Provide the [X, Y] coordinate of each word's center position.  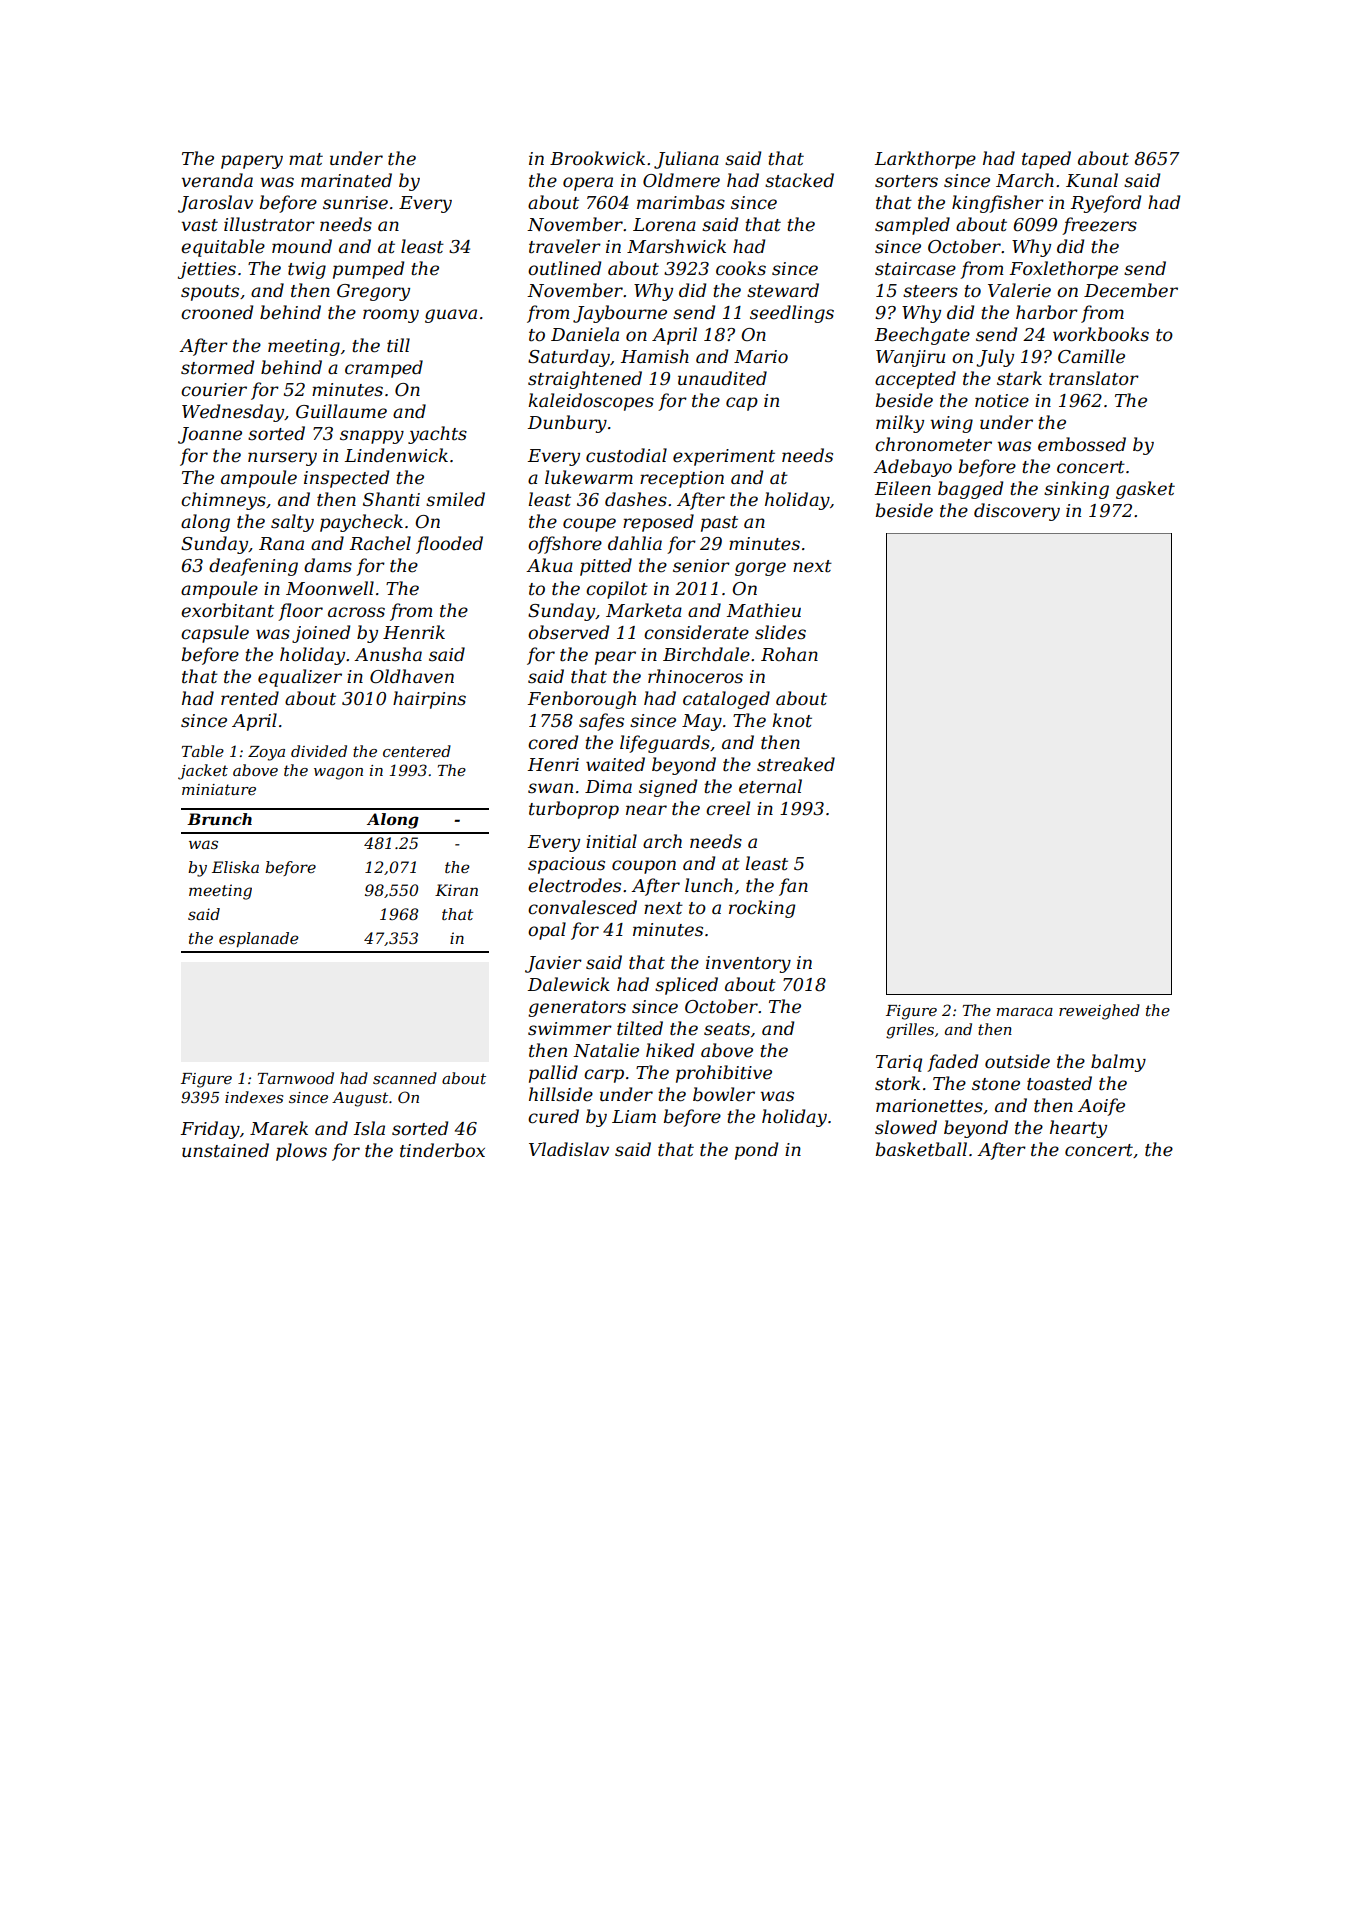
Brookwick [597, 158]
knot [792, 720]
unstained [225, 1150]
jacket [203, 772]
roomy [391, 316]
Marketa [644, 610]
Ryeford [1106, 204]
